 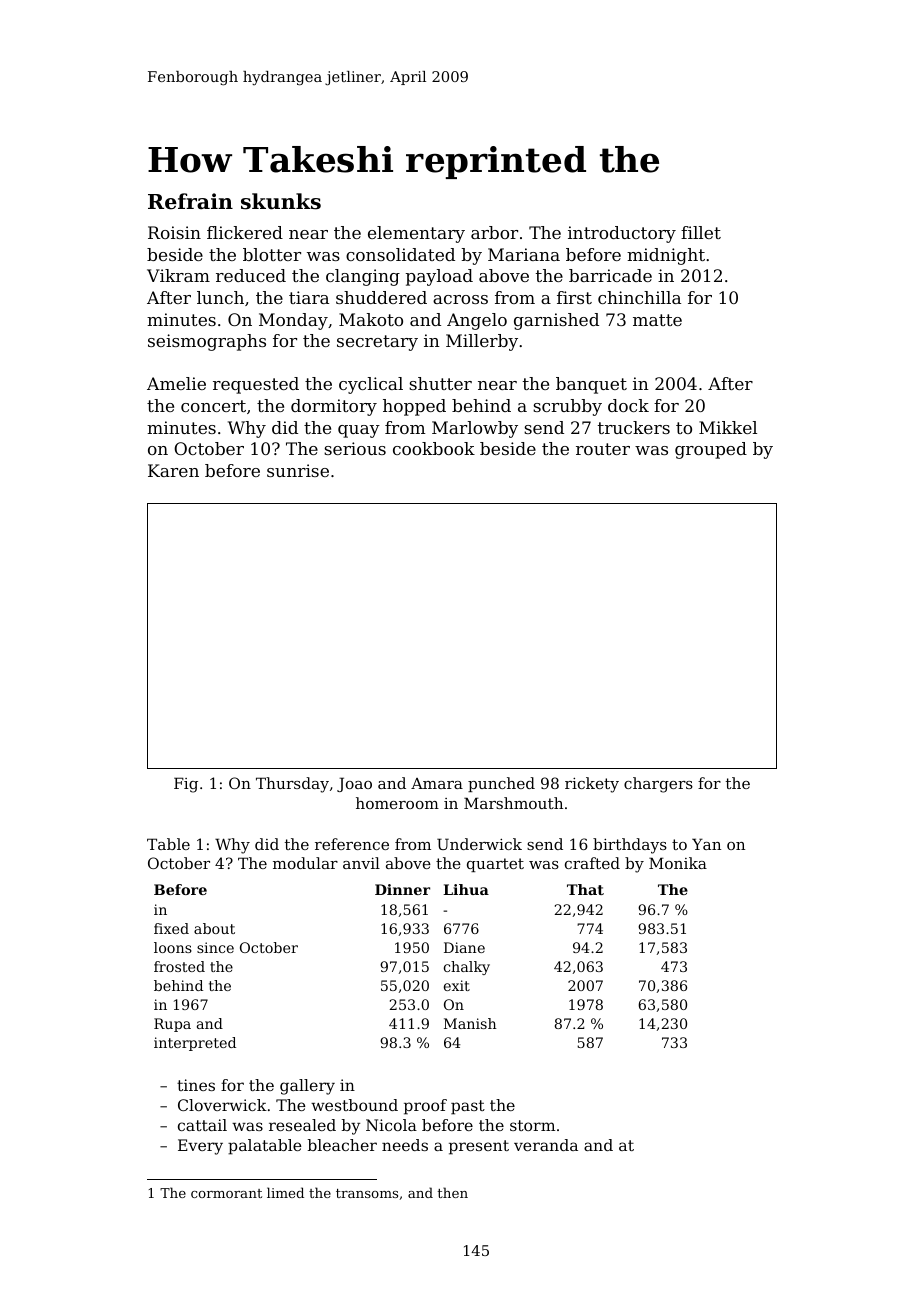 I want to click on skunks, so click(x=281, y=201).
